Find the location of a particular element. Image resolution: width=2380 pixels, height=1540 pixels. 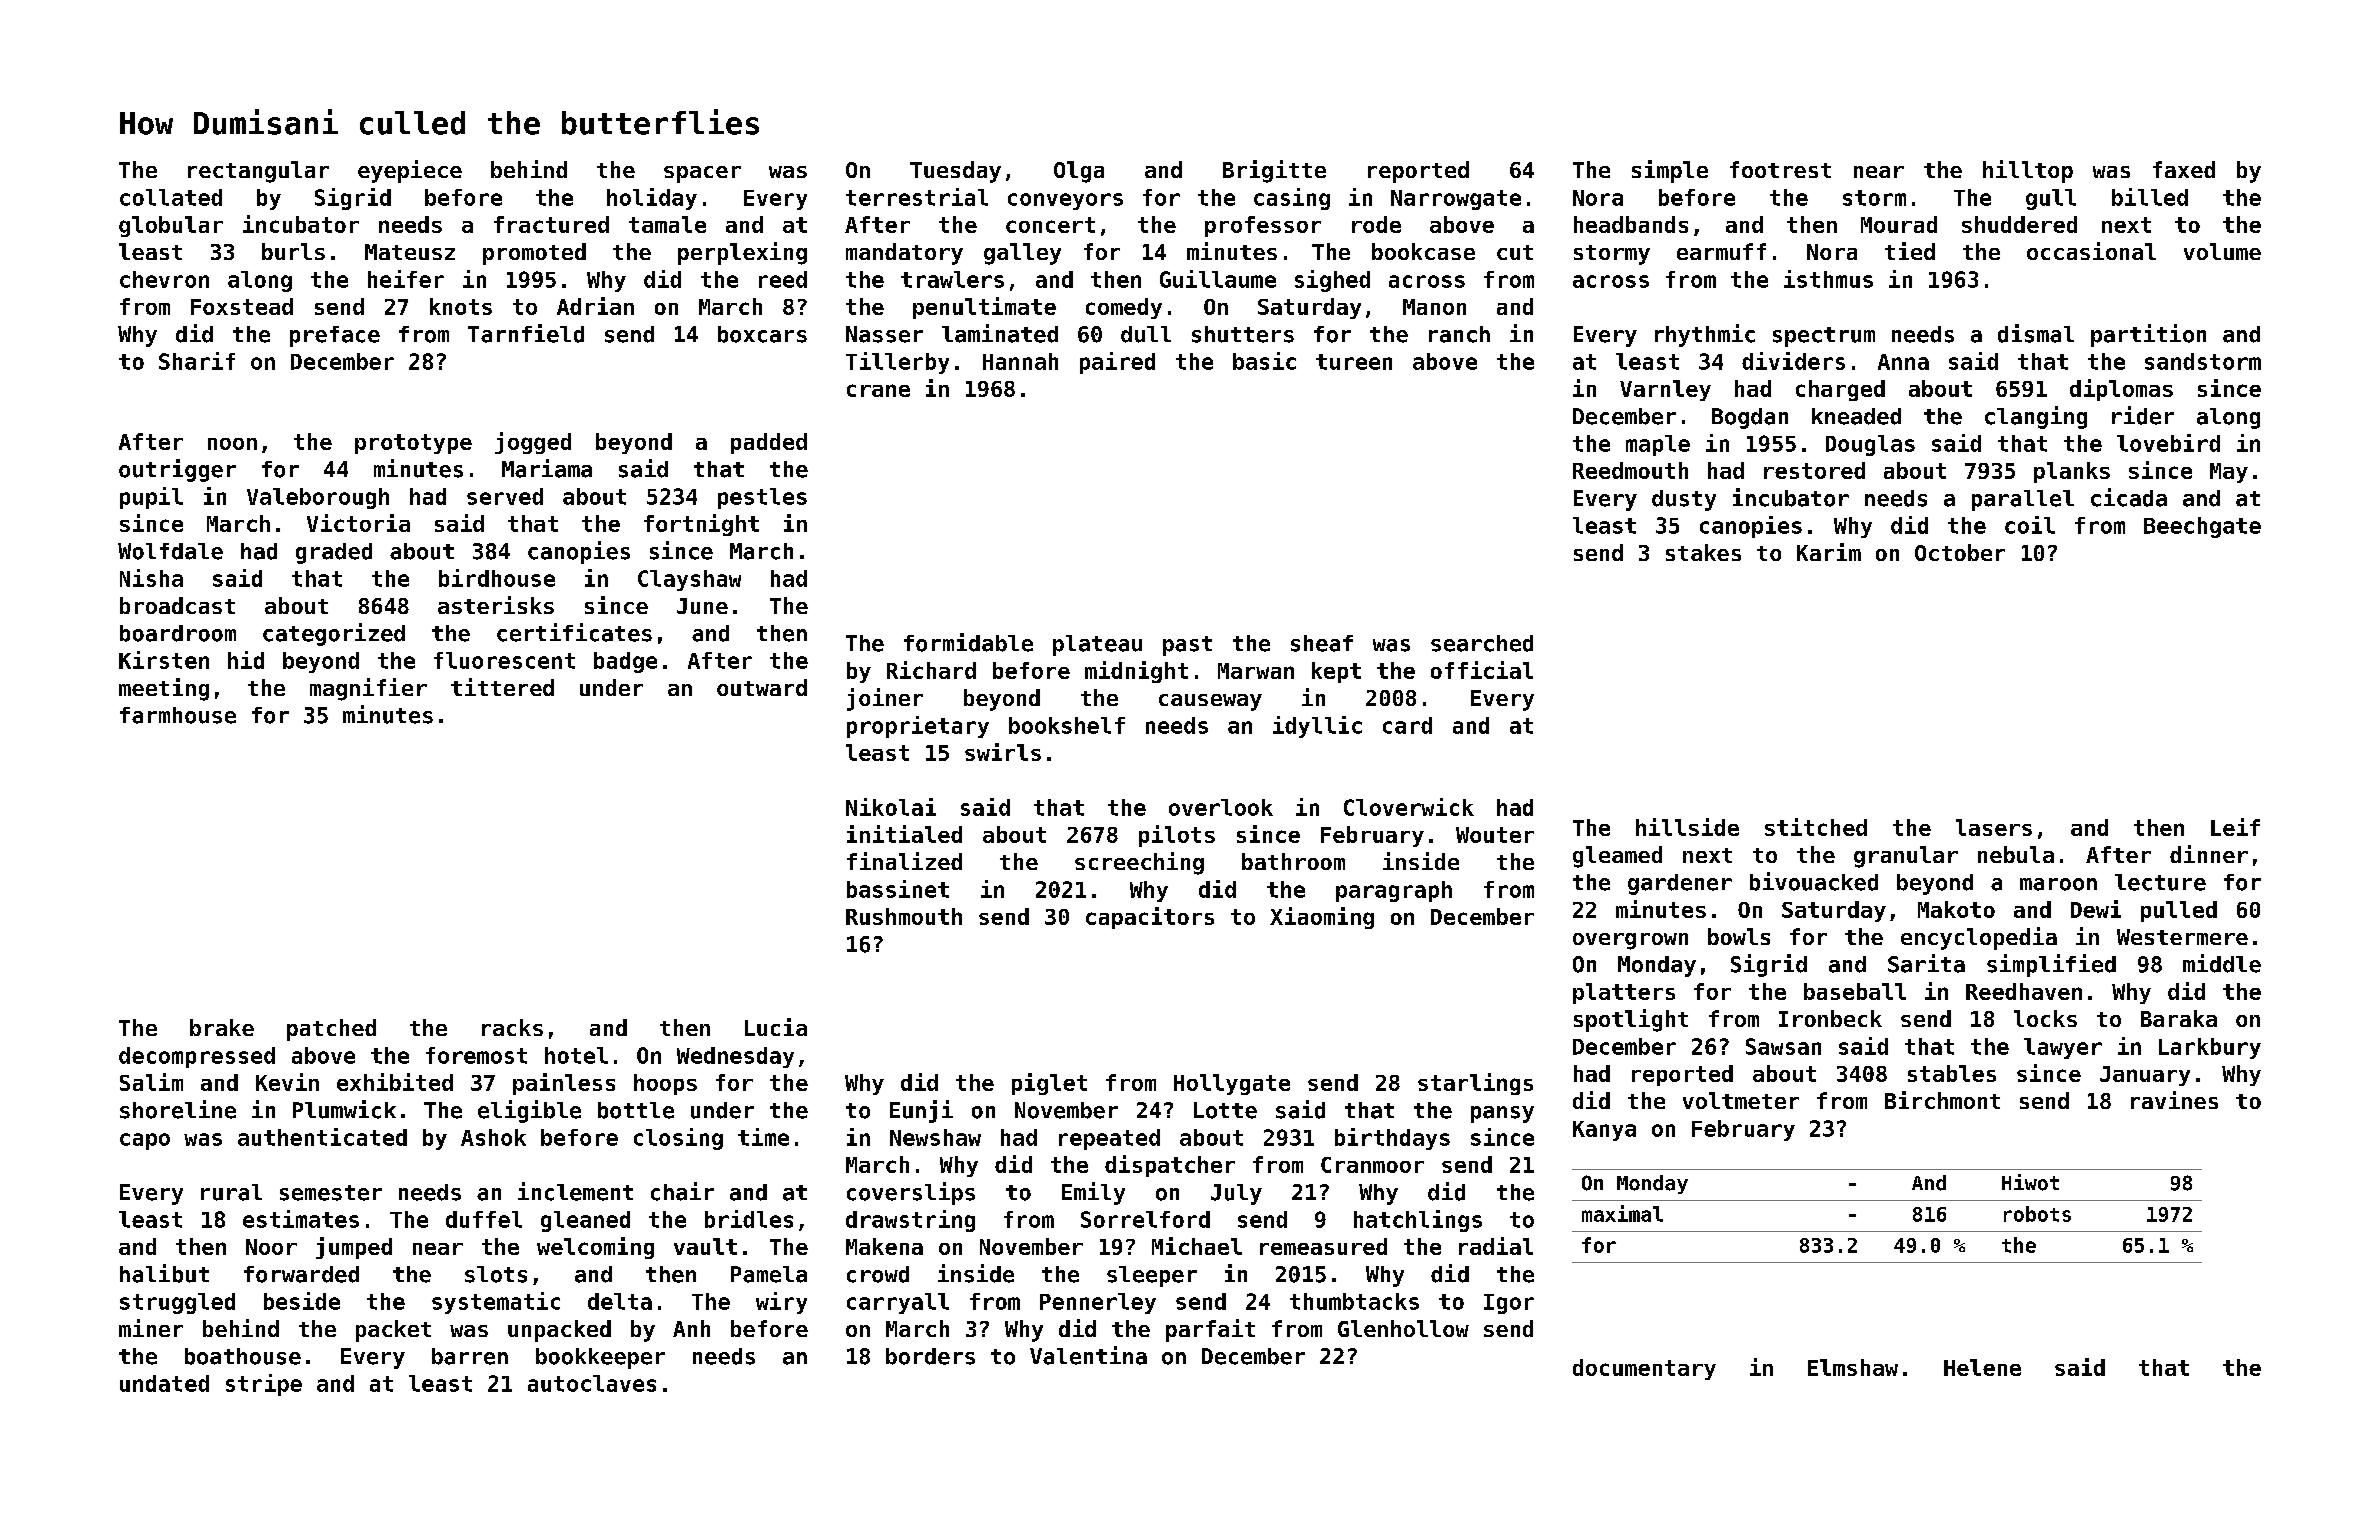

patched is located at coordinates (331, 1030).
